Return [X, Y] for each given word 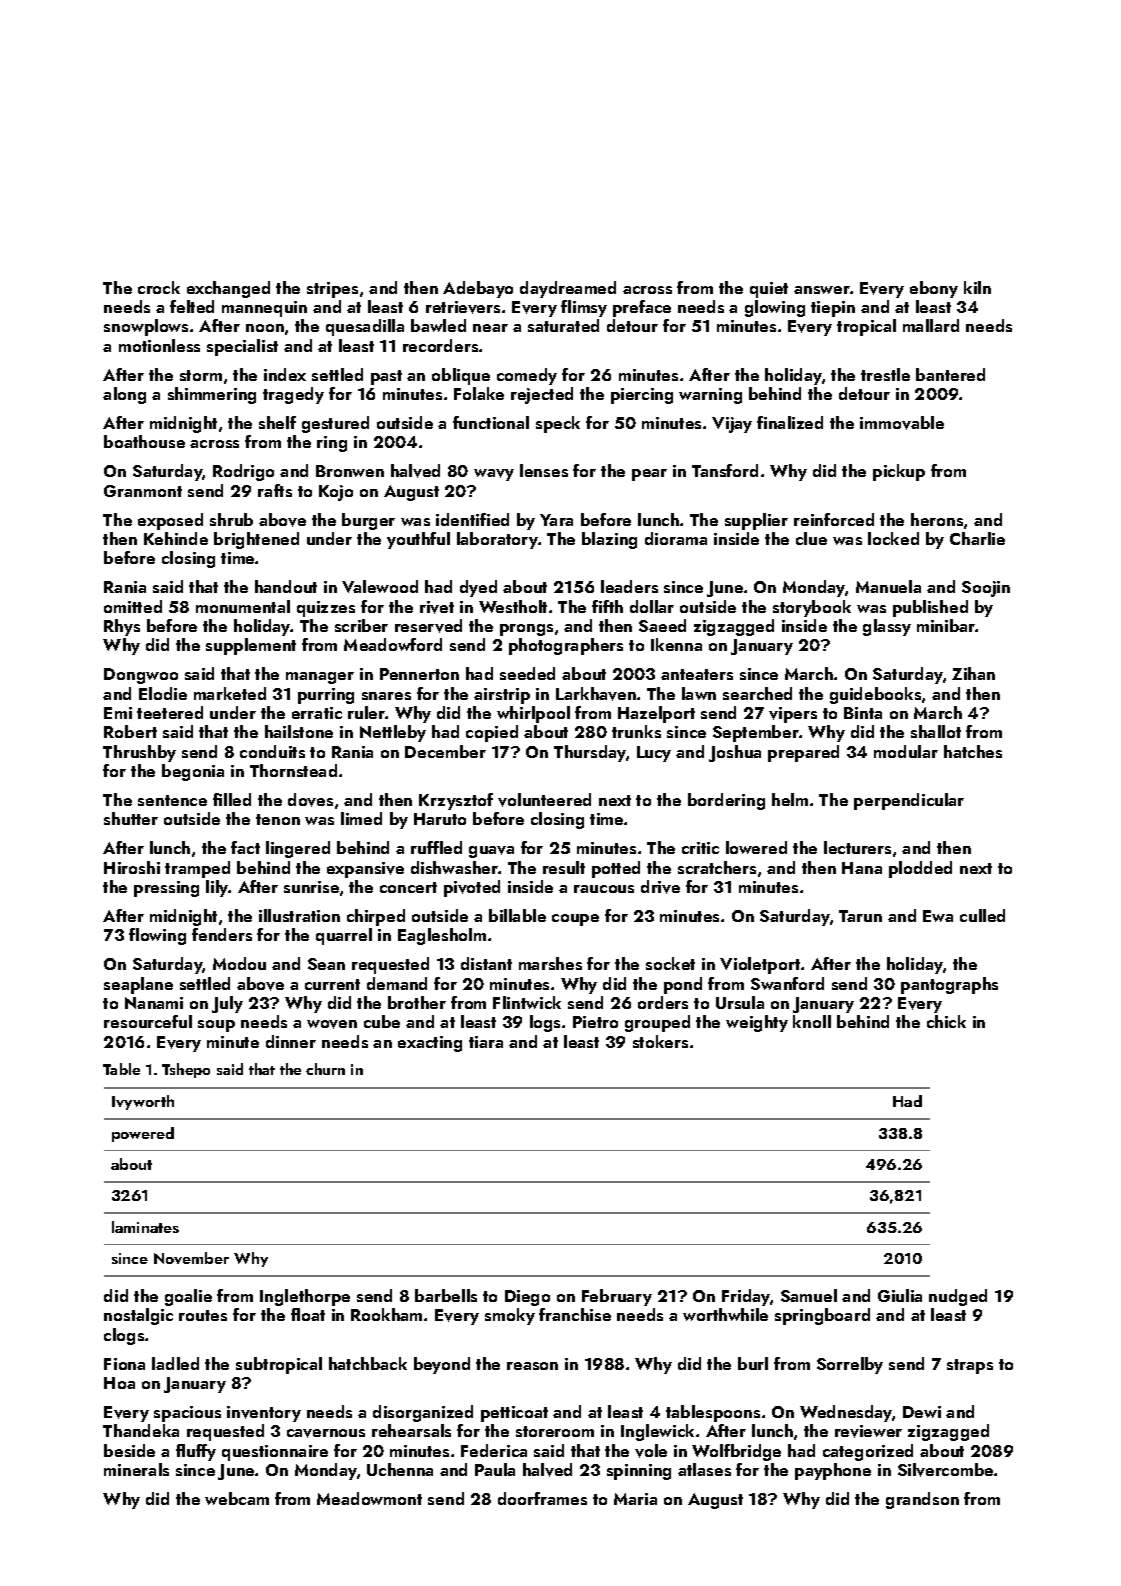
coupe [575, 920]
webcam [237, 1498]
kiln [977, 287]
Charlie [977, 538]
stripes [332, 290]
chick [946, 1021]
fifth [607, 606]
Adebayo [478, 289]
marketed [230, 693]
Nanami [154, 1003]
